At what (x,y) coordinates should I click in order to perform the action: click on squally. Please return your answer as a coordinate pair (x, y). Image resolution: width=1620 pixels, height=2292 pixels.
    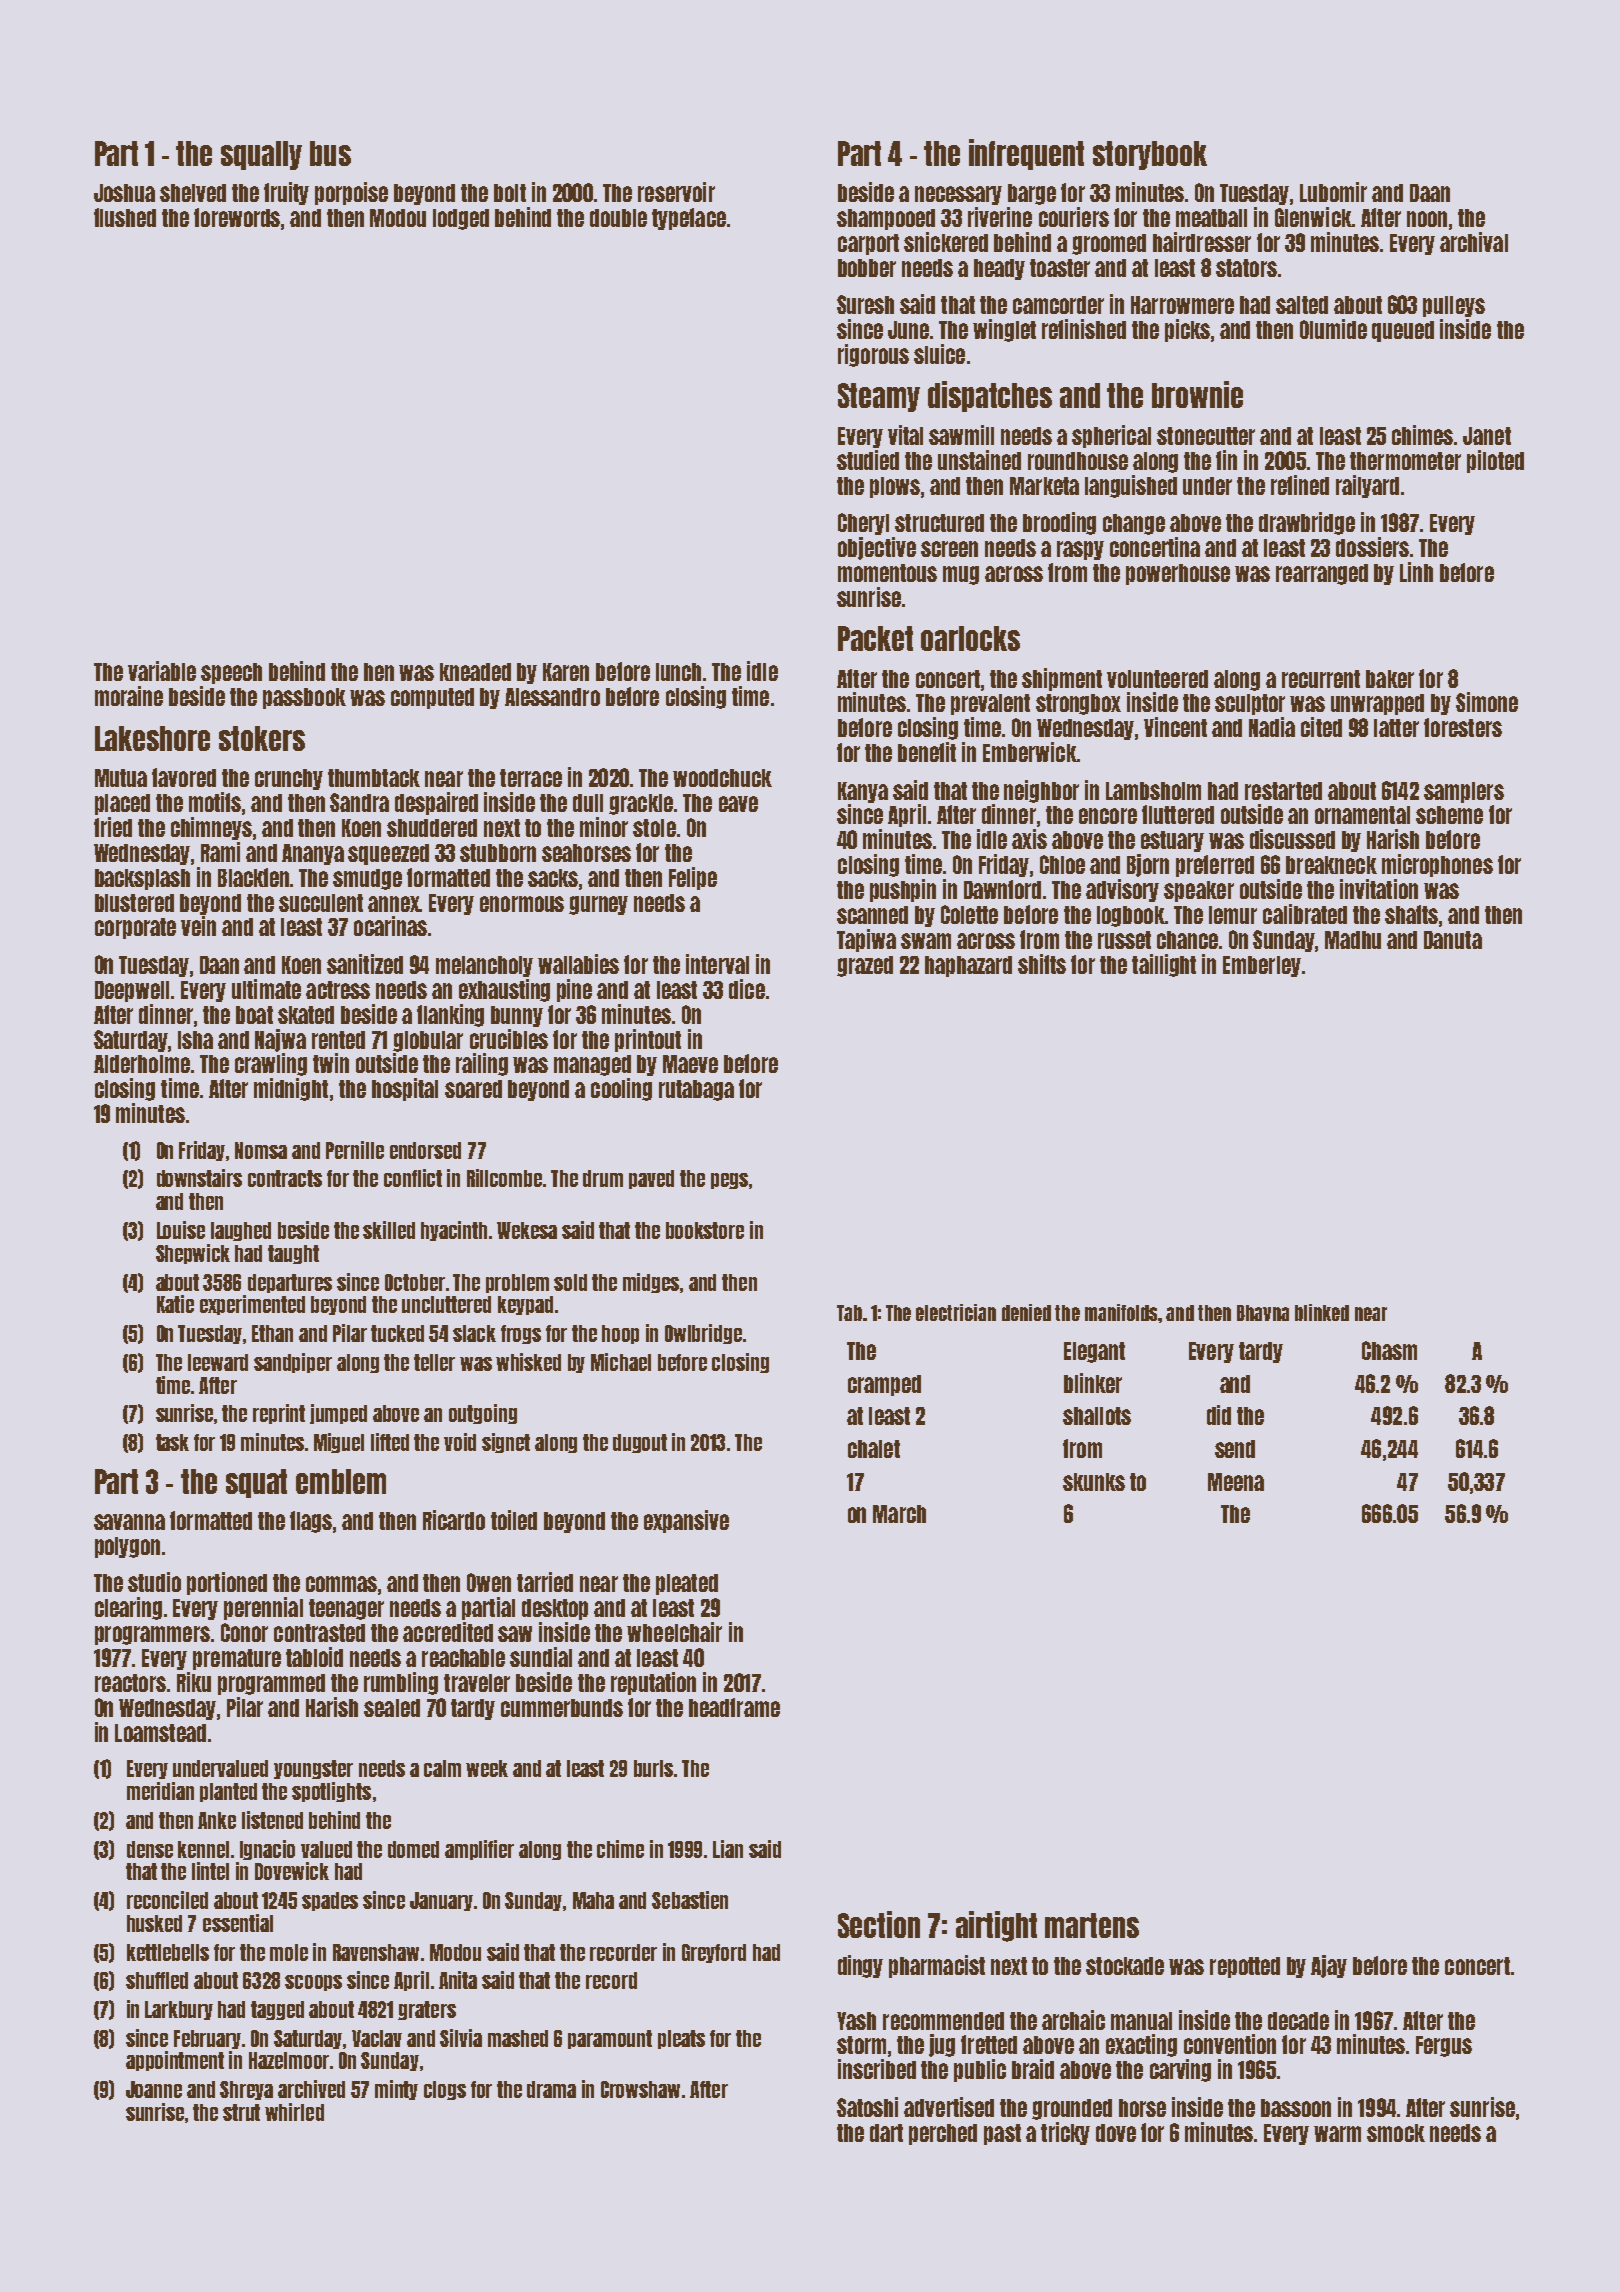
    Looking at the image, I should click on (261, 155).
